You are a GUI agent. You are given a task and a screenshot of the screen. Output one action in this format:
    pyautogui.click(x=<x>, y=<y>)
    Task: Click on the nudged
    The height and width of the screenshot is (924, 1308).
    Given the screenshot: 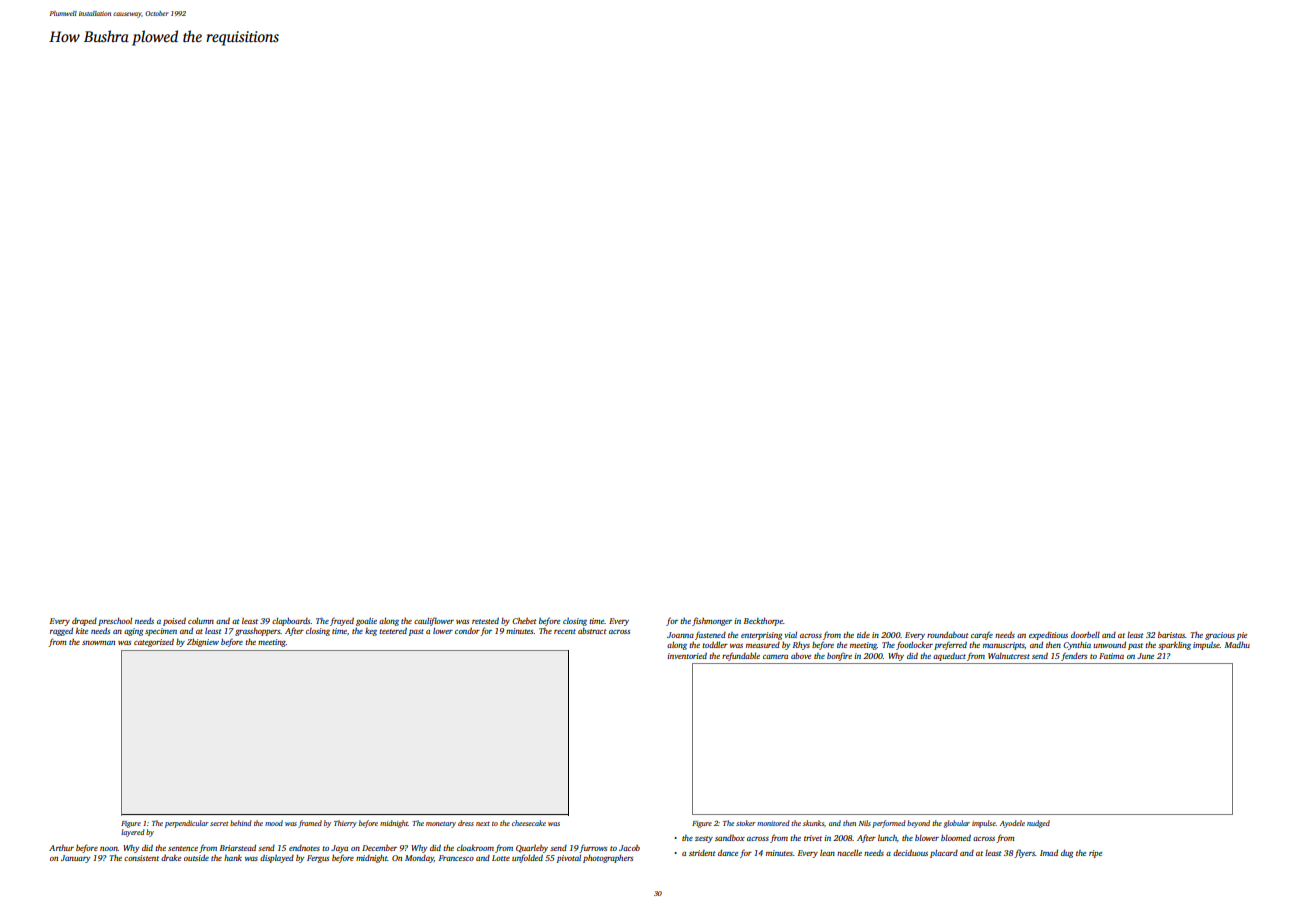 What is the action you would take?
    pyautogui.click(x=1038, y=824)
